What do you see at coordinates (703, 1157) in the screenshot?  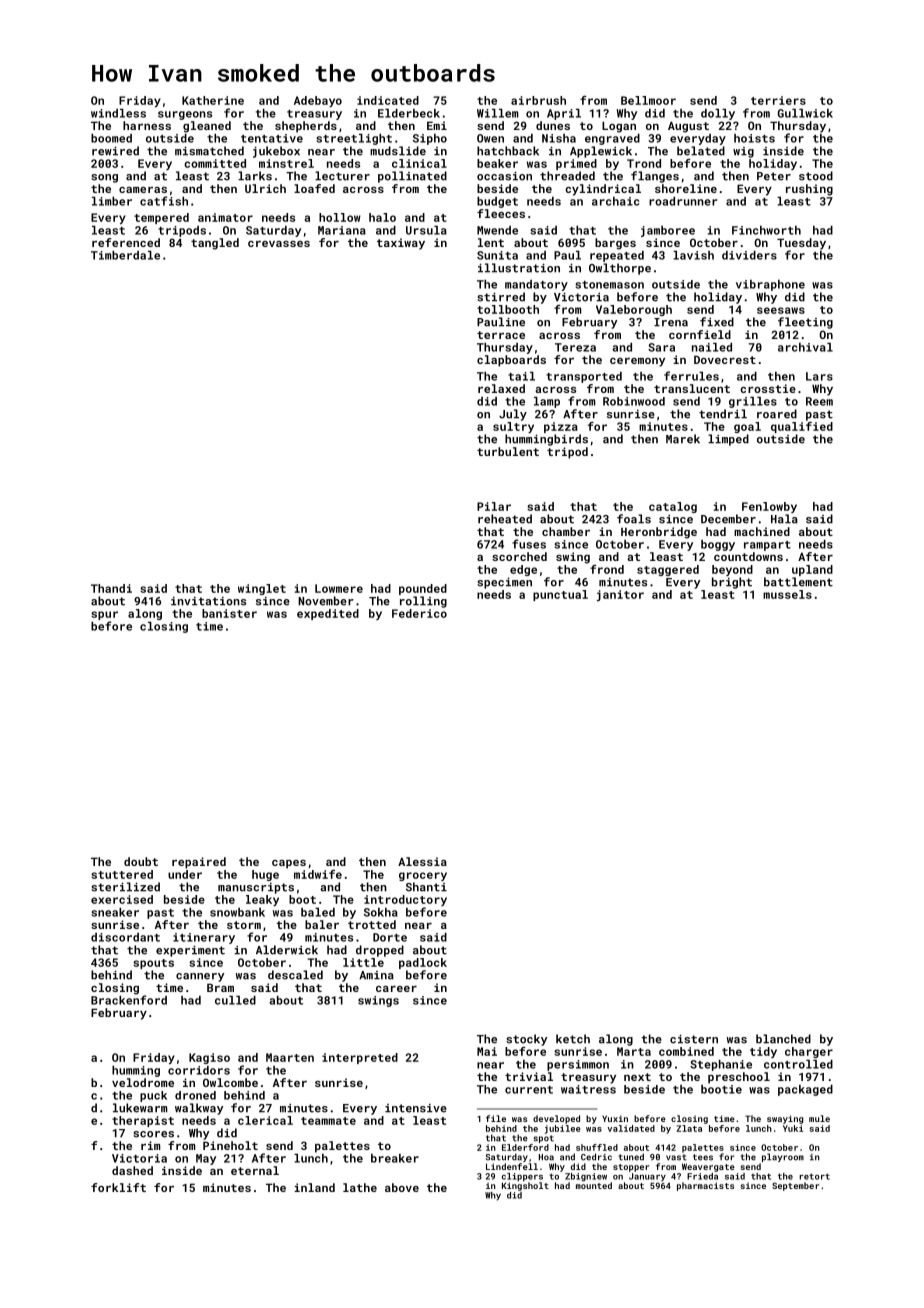 I see `tees` at bounding box center [703, 1157].
